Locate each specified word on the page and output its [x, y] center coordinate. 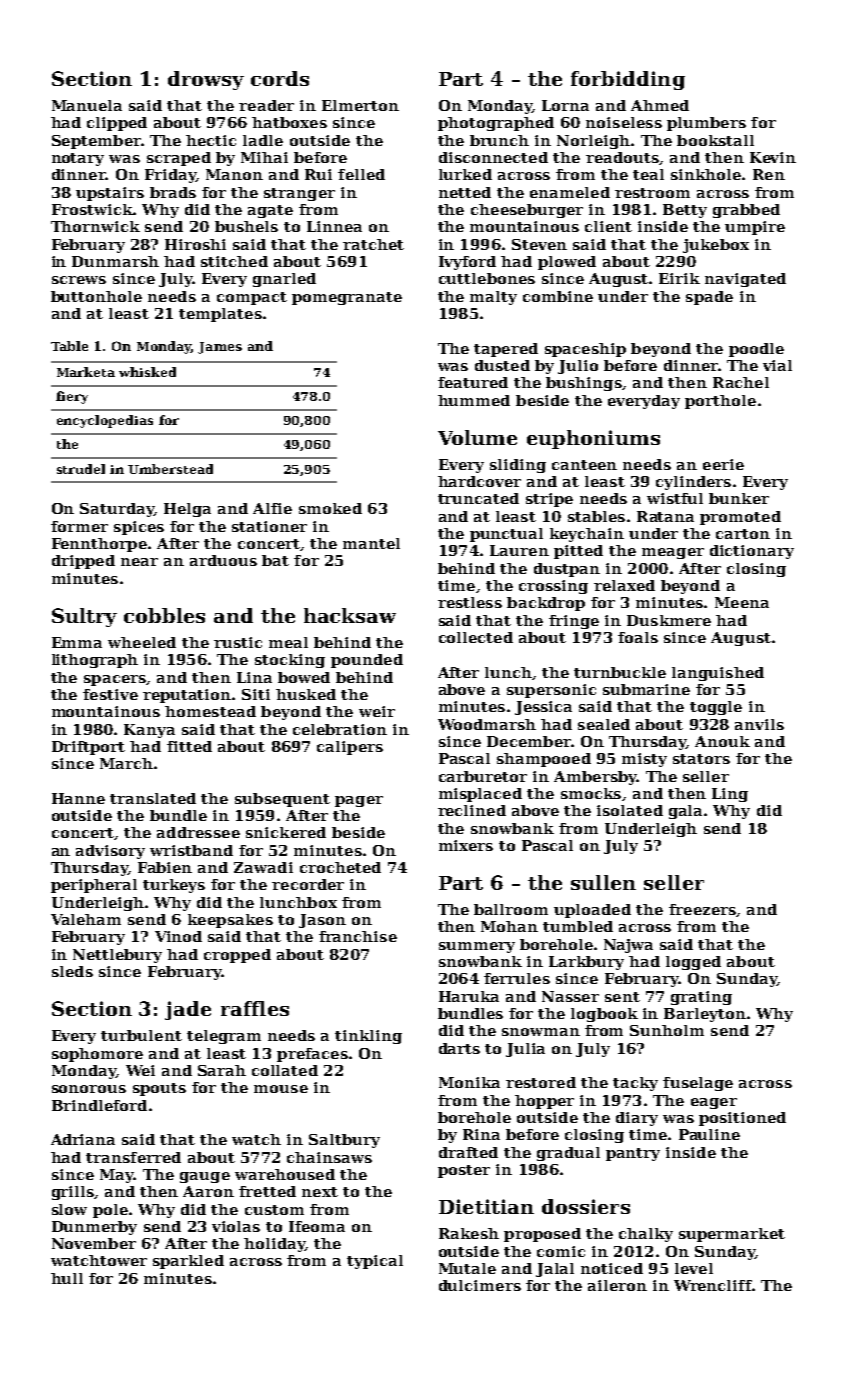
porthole [720, 402]
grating [701, 998]
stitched [234, 261]
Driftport [88, 748]
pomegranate [347, 298]
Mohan [509, 926]
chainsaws [329, 1157]
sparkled [188, 1262]
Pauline [709, 1134]
